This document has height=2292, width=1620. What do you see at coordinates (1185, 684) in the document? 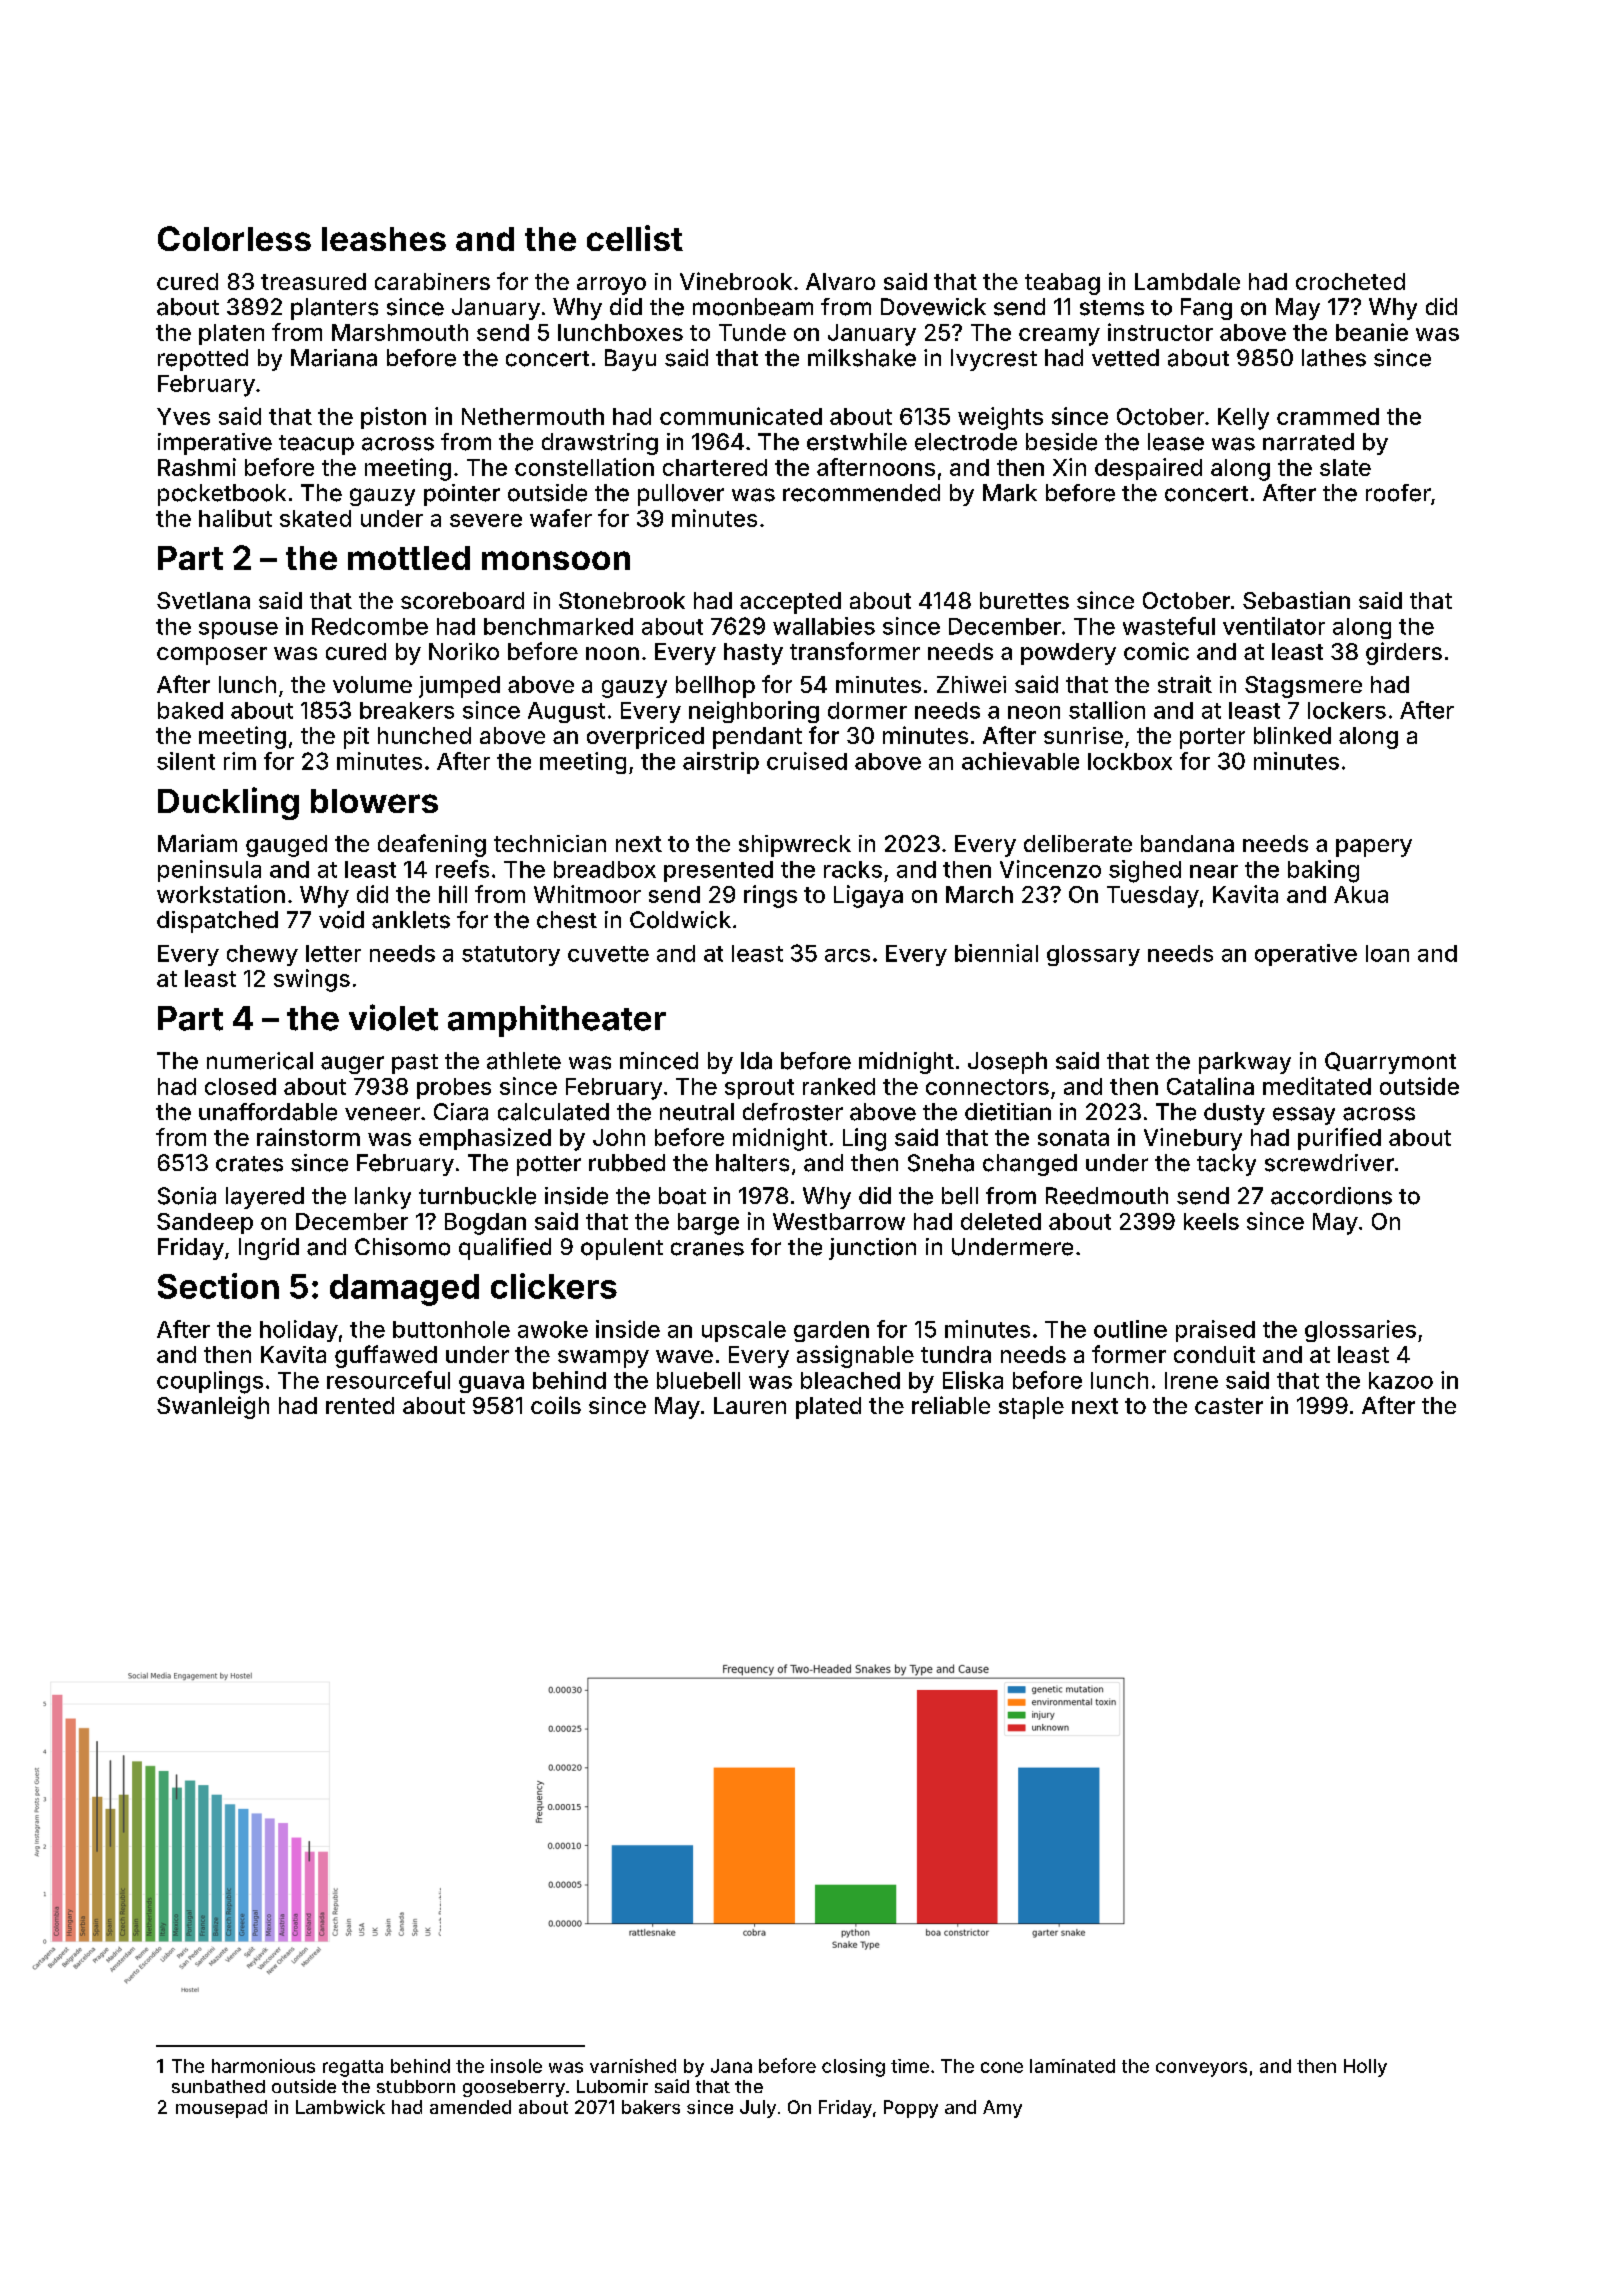
I see `strait` at bounding box center [1185, 684].
